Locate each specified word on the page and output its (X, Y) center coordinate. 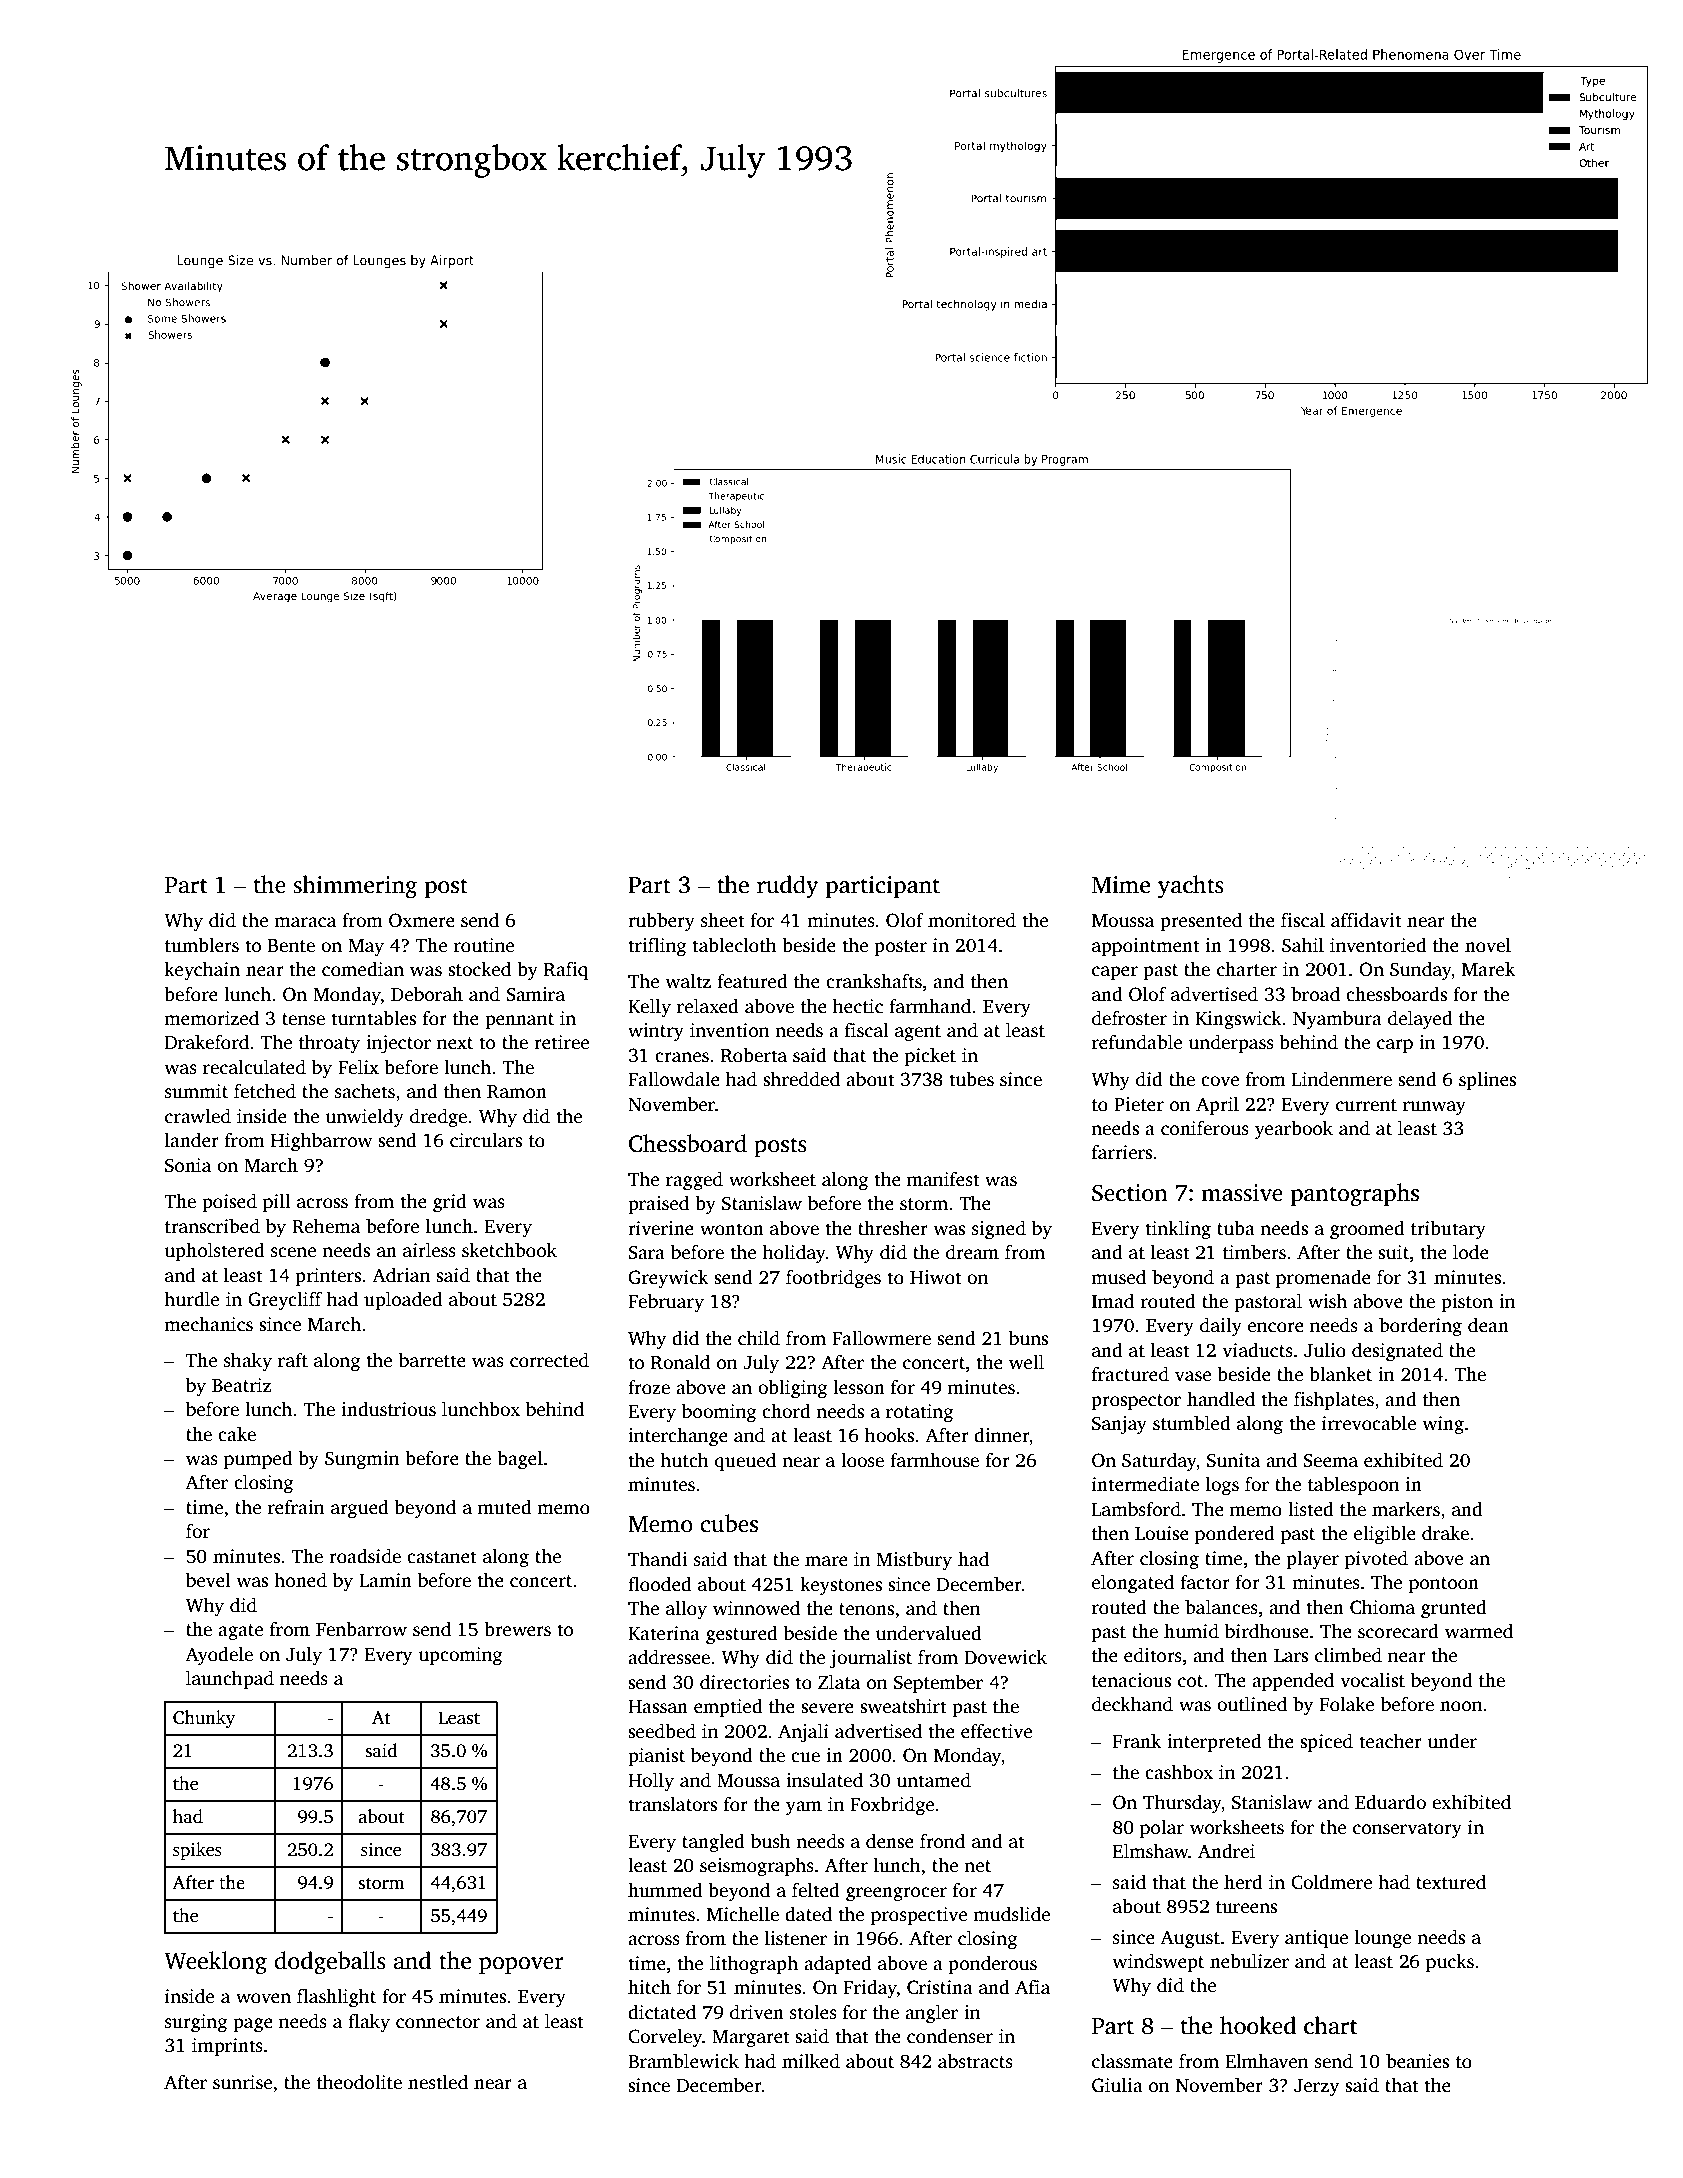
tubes (971, 1079)
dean (1488, 1325)
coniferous (1205, 1128)
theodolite (359, 2082)
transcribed (212, 1226)
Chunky (204, 1719)
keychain (202, 971)
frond (942, 1841)
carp (1395, 1046)
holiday (794, 1254)
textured (1451, 1882)
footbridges (833, 1279)
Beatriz (241, 1385)
